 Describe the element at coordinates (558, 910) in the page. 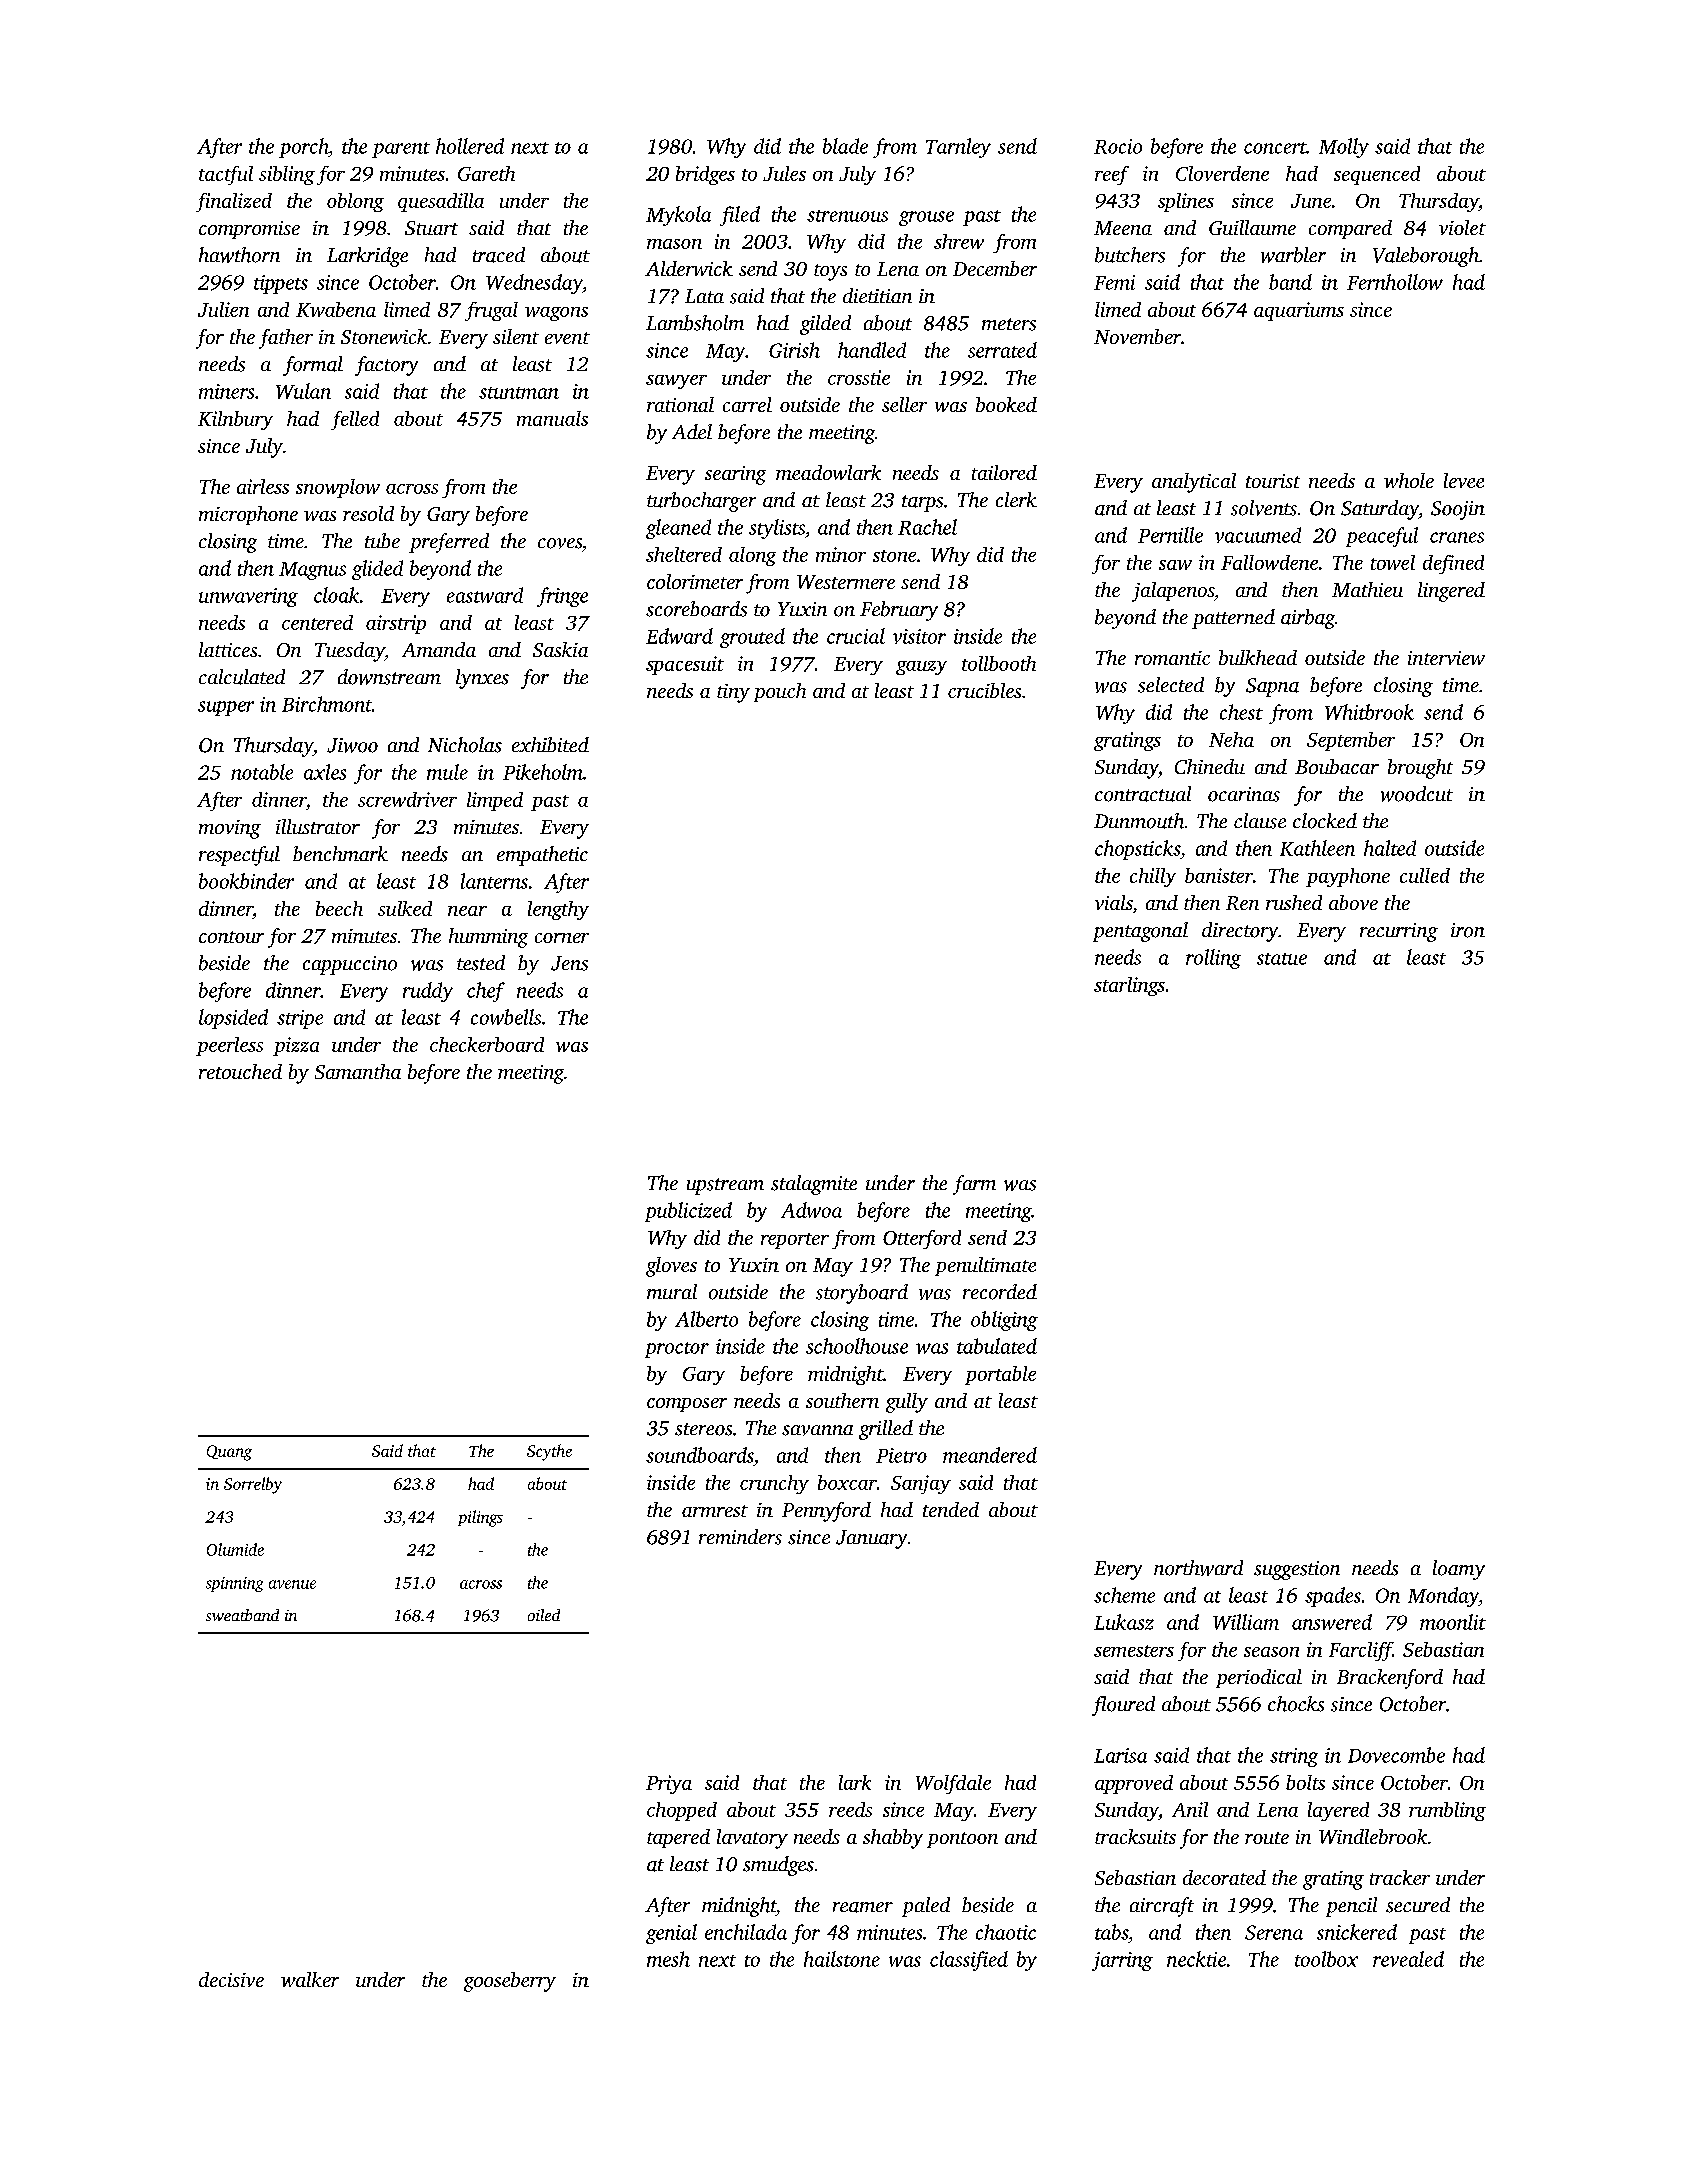

I see `lengthy` at that location.
